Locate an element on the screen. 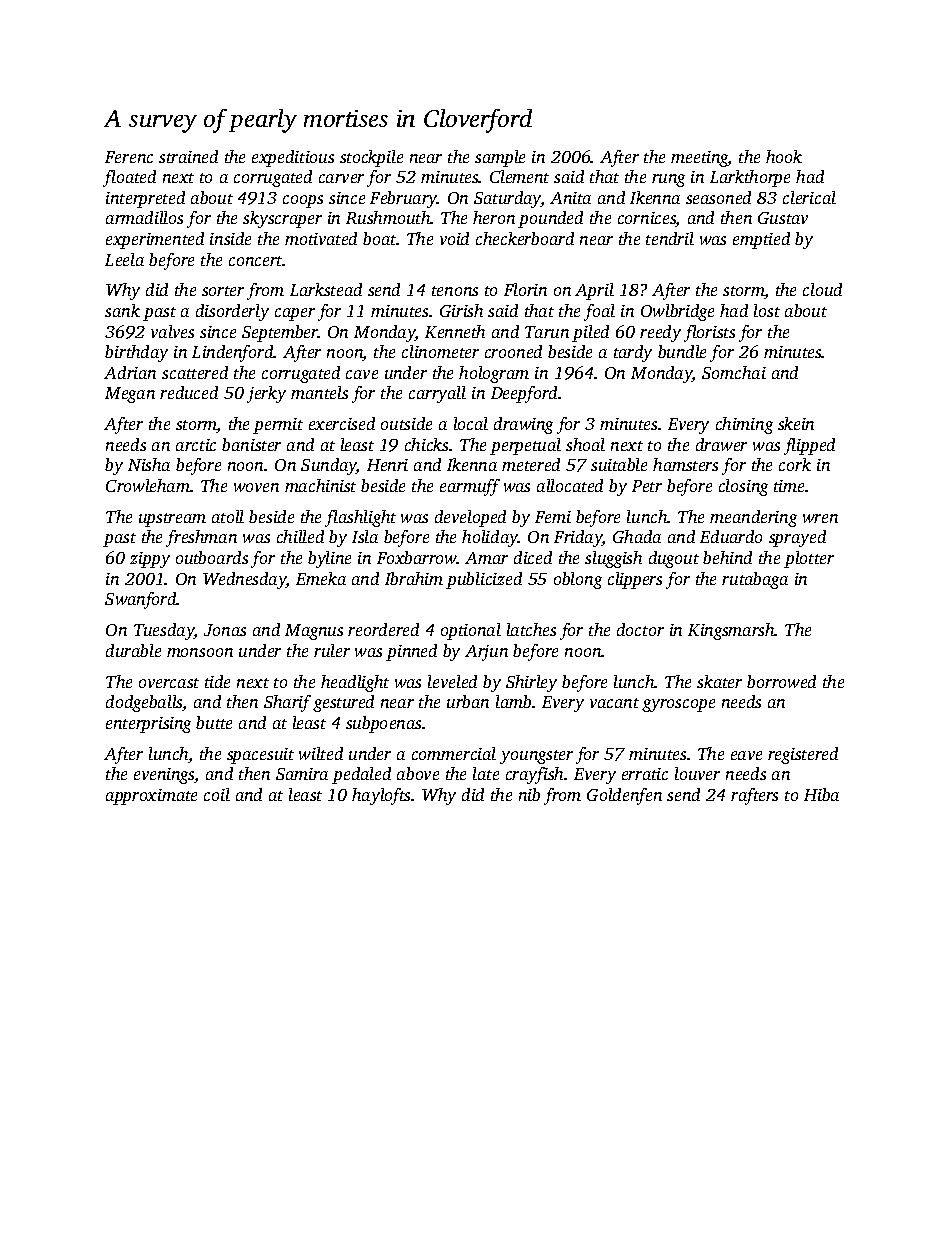 This screenshot has height=1233, width=952. skein is located at coordinates (796, 423).
